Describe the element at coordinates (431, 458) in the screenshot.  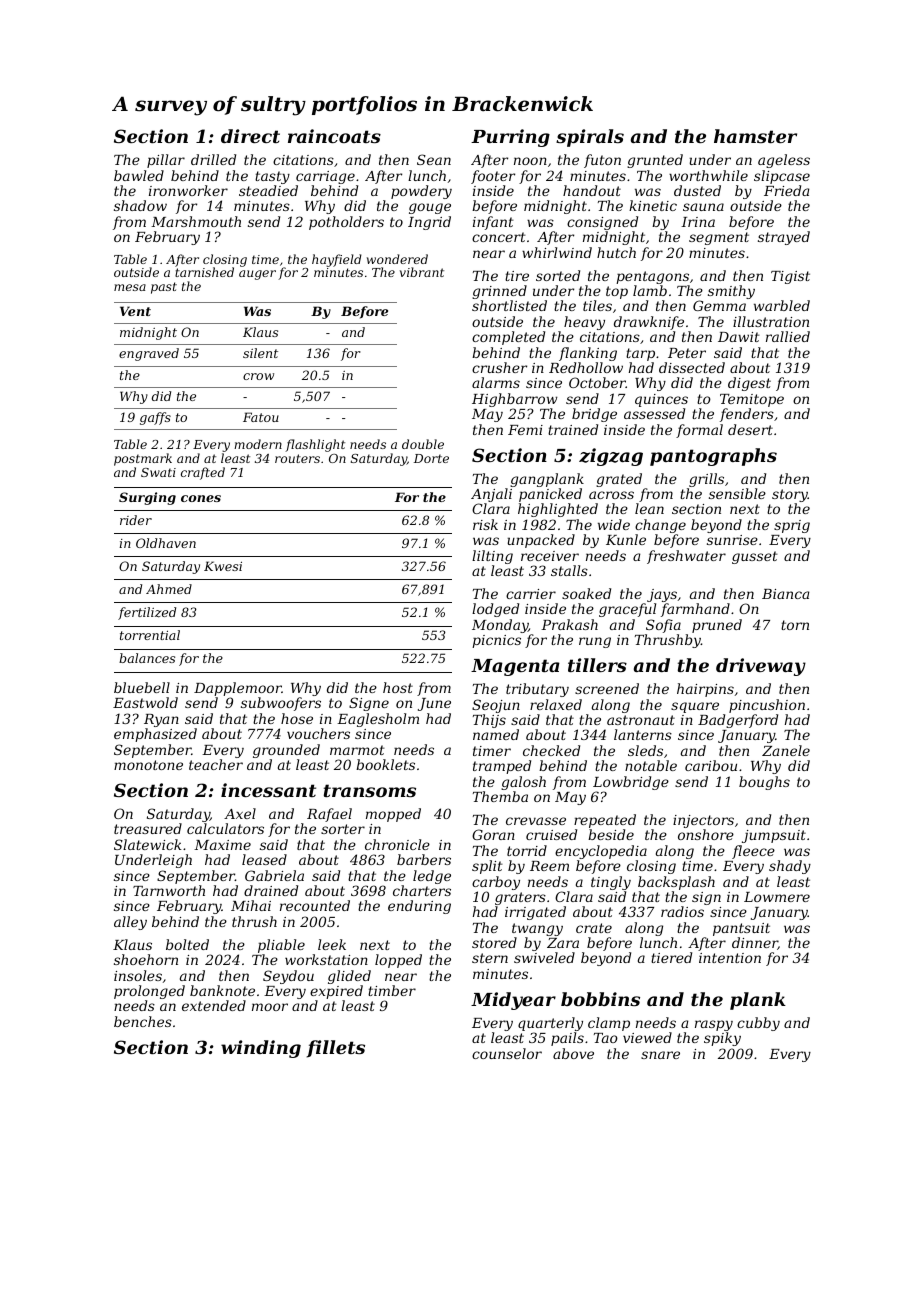
I see `Dorte` at that location.
